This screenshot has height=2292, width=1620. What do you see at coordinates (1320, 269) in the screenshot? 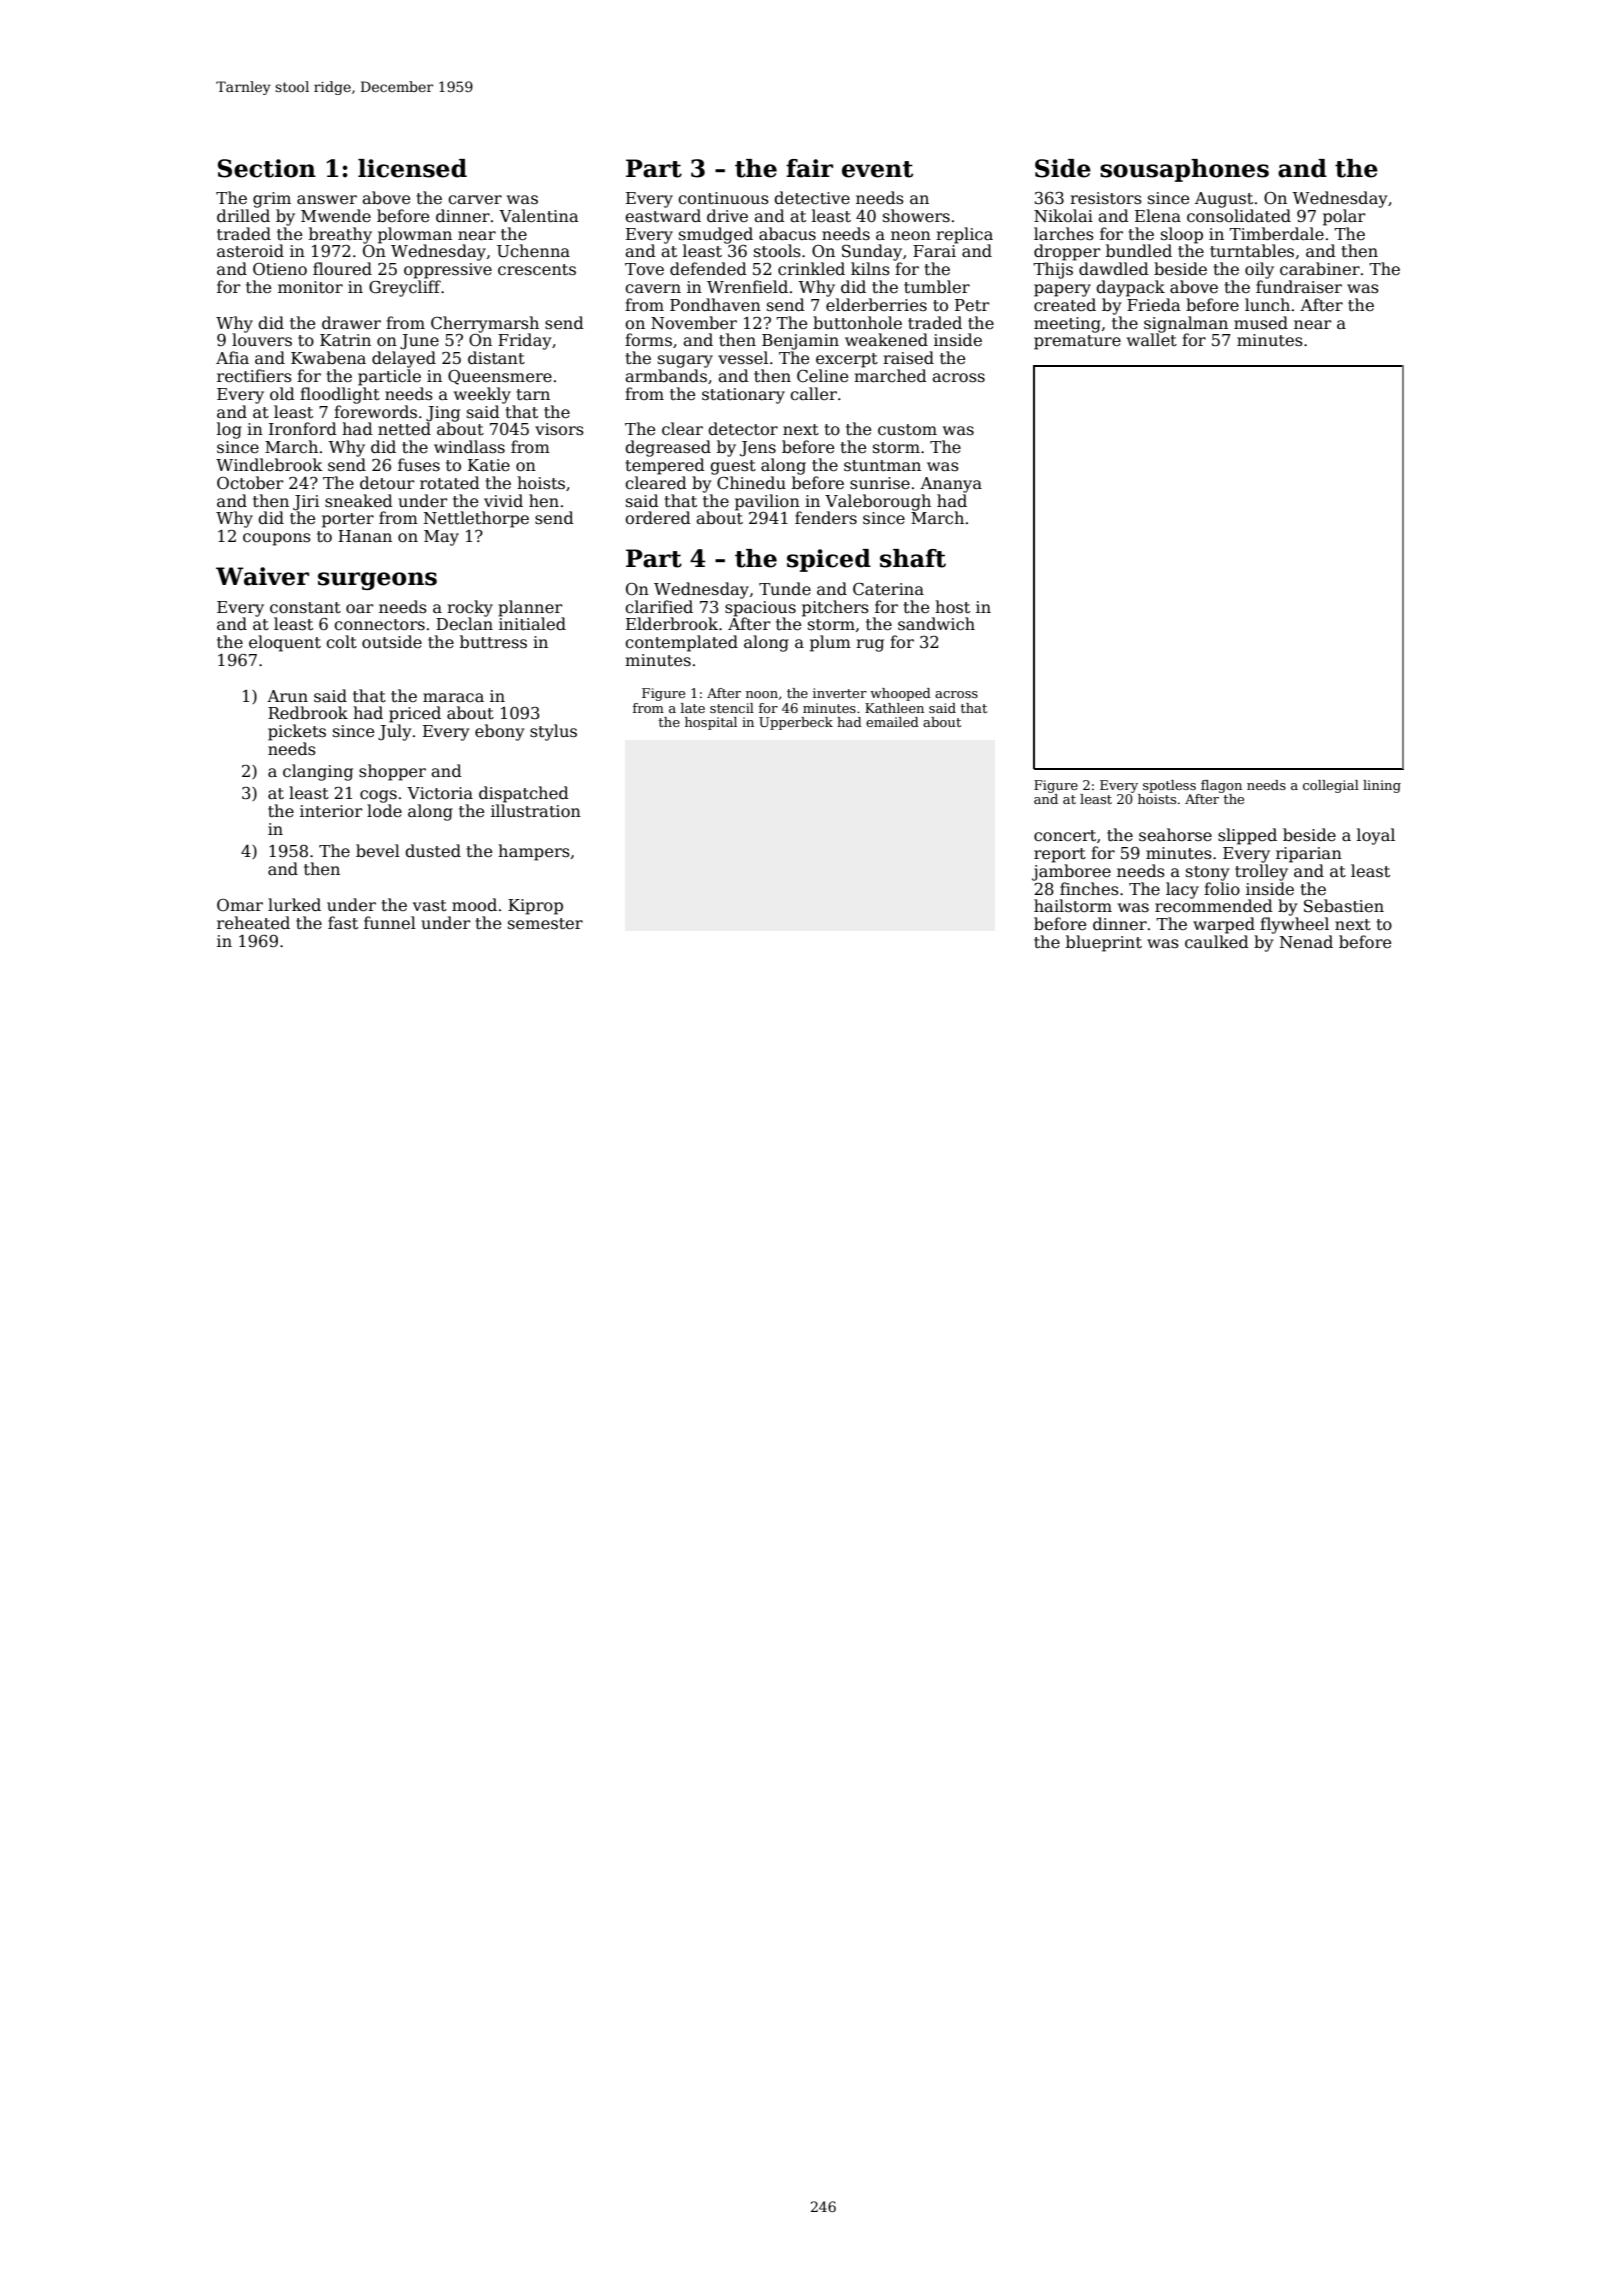
I see `carabiner` at bounding box center [1320, 269].
